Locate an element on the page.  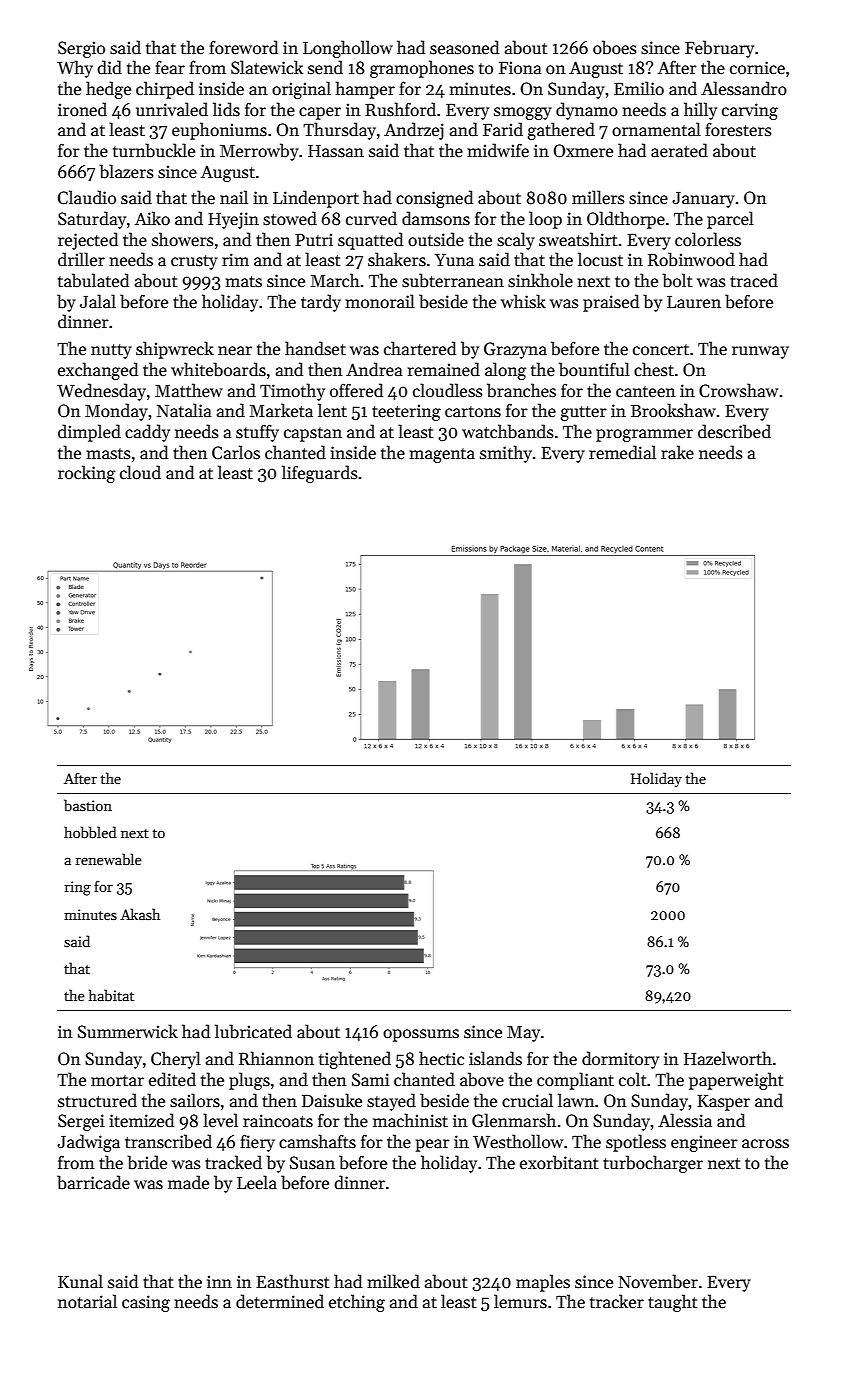
squatted is located at coordinates (370, 241).
